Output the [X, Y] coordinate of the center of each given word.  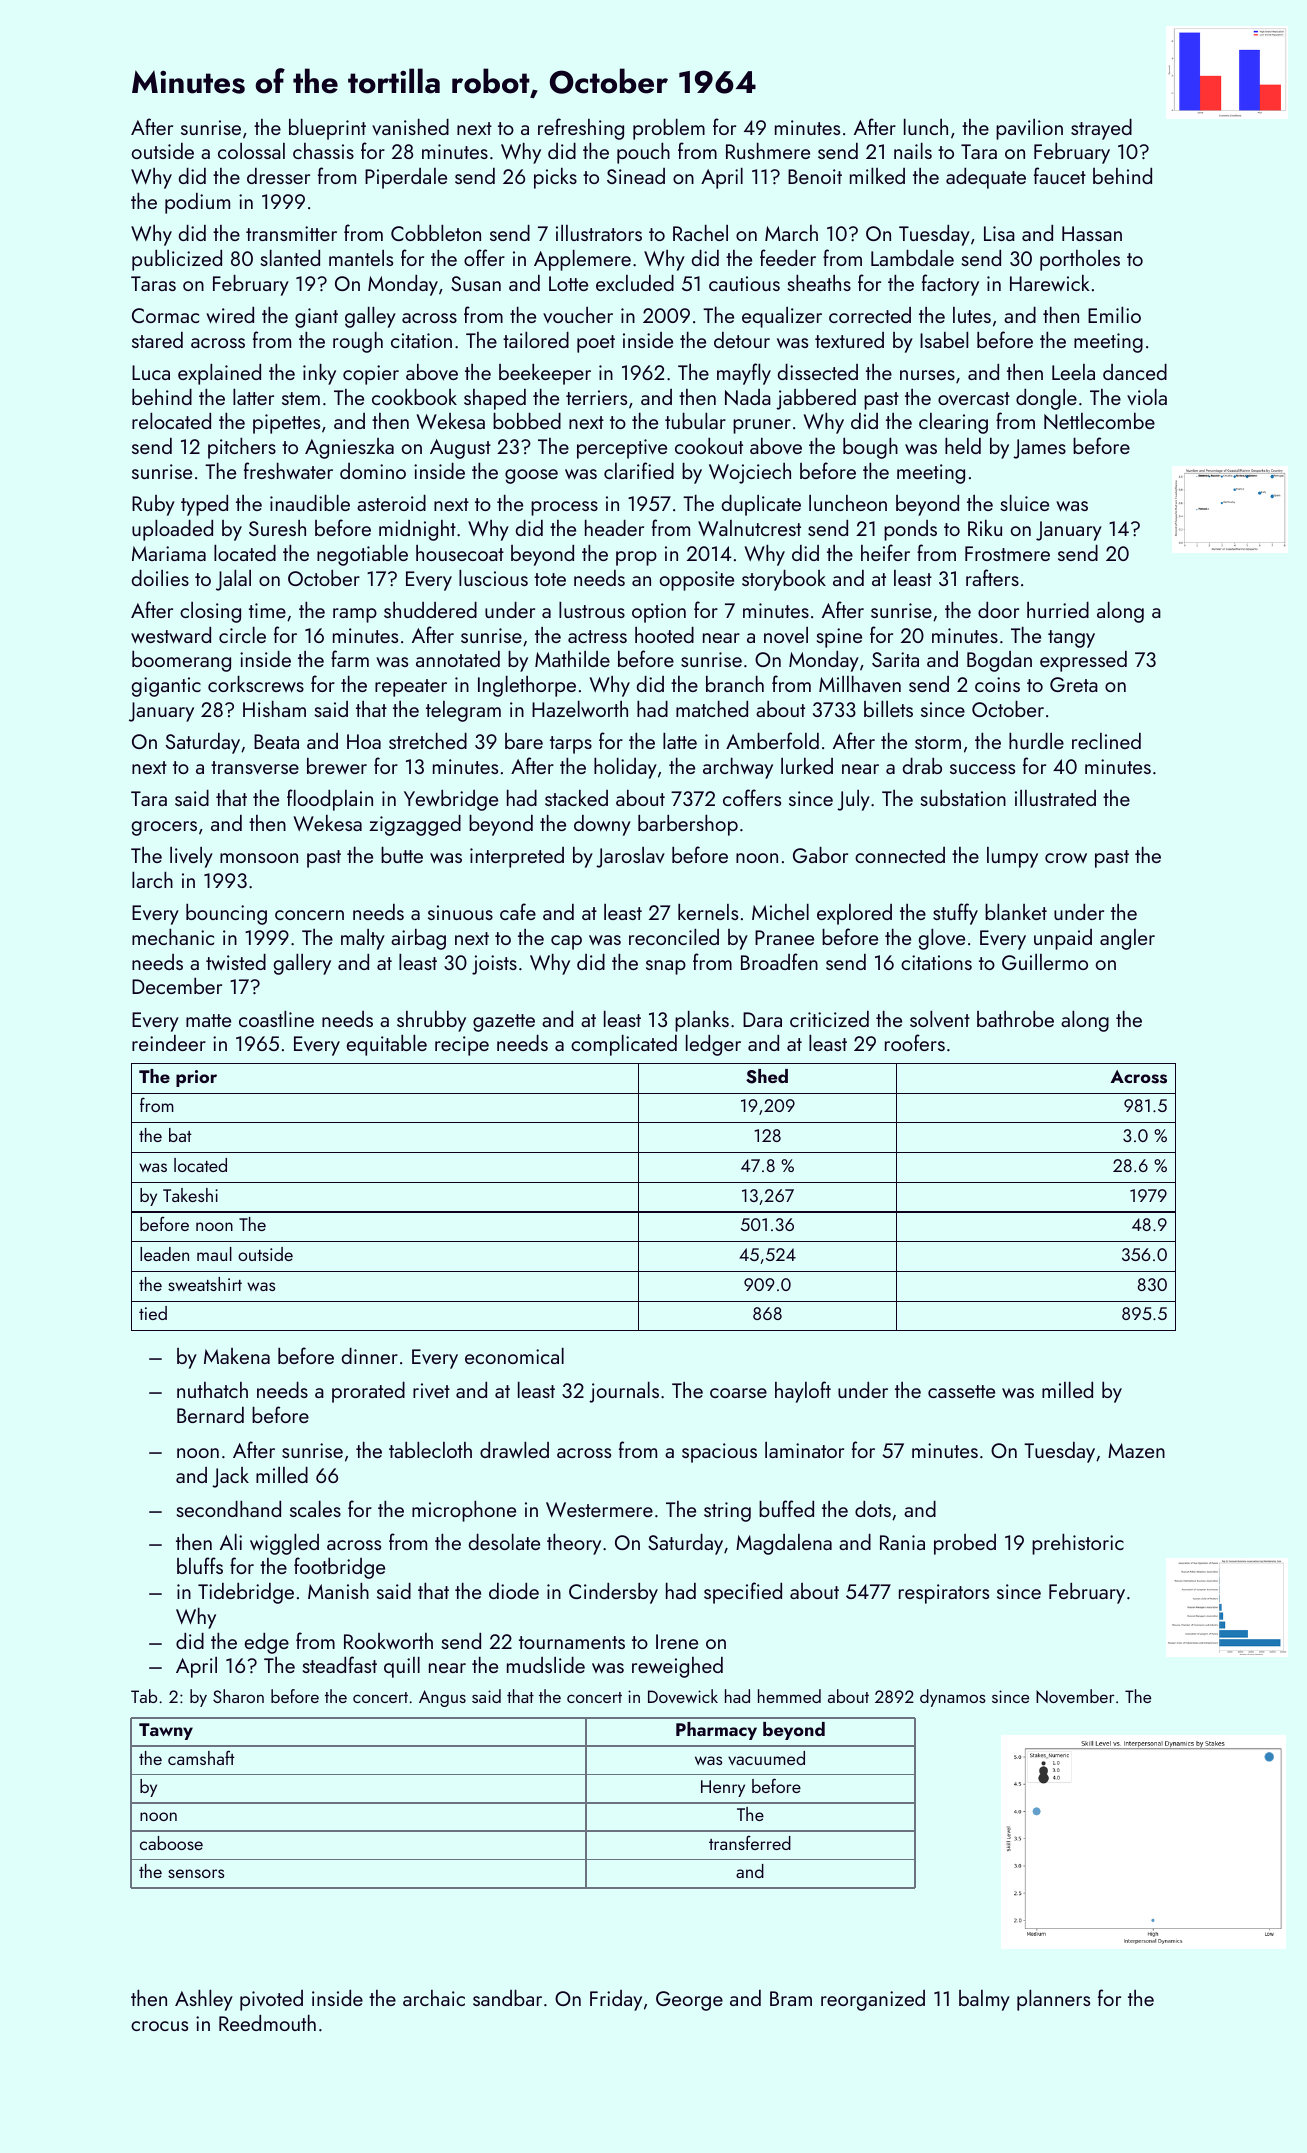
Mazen [1136, 1450]
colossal [251, 151]
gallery [302, 964]
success [982, 769]
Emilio [1114, 315]
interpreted [517, 857]
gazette [504, 1023]
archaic [434, 1998]
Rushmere [768, 151]
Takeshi [190, 1195]
